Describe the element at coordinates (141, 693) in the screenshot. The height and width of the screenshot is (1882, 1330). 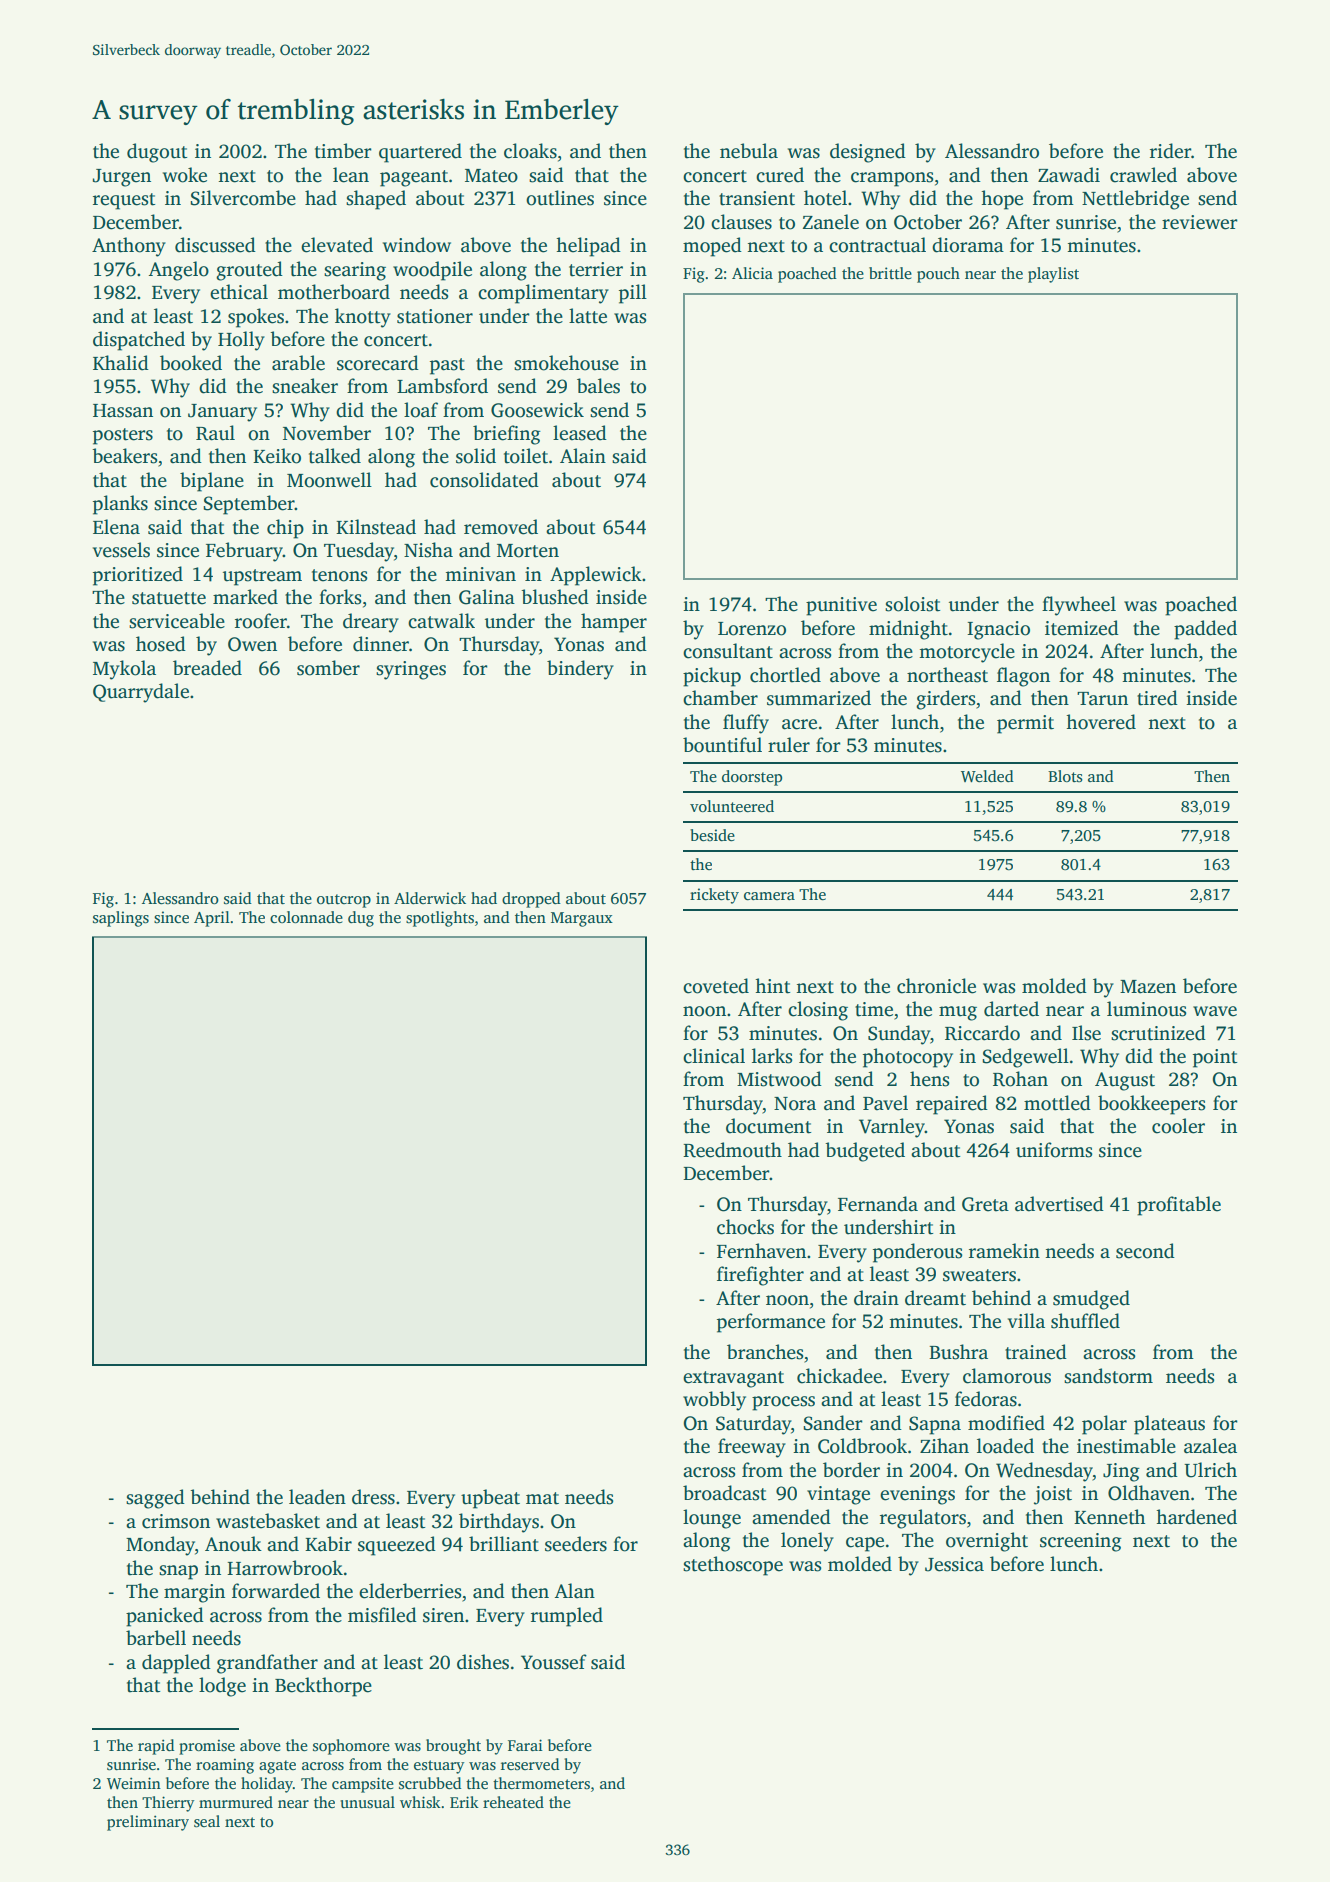
I see `Quarrydale` at that location.
